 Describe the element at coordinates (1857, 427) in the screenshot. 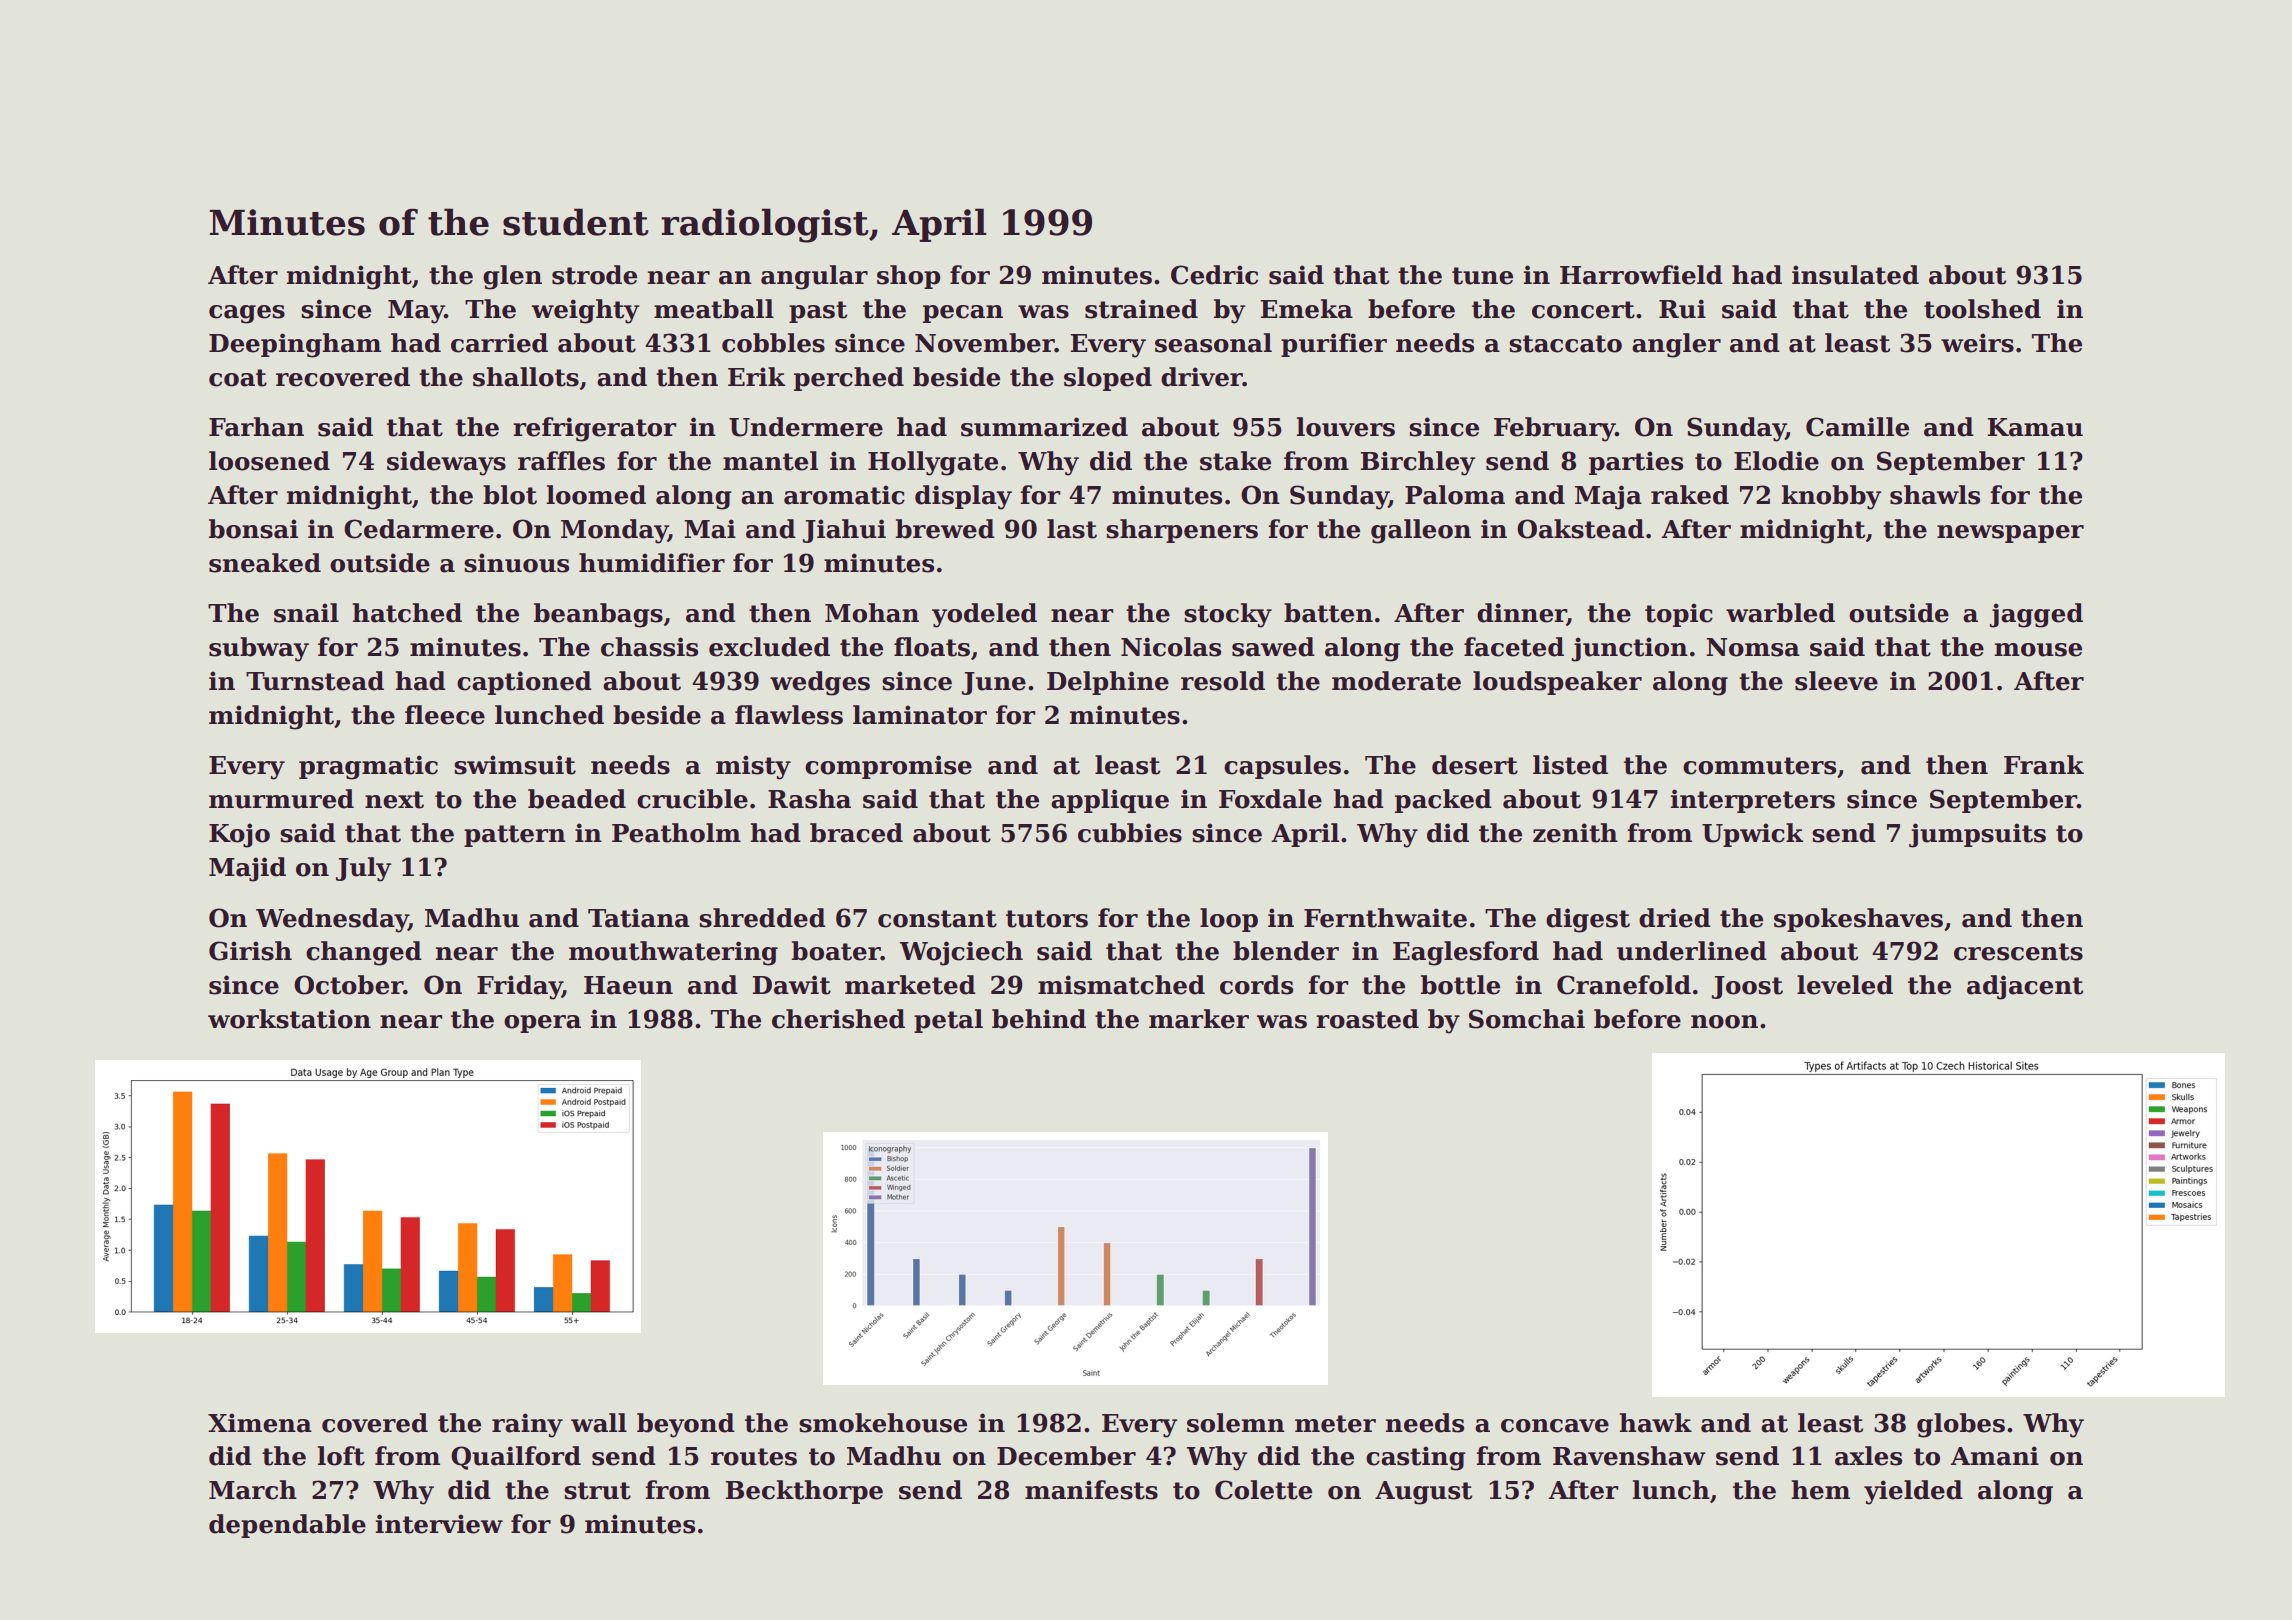

I see `Camille` at that location.
